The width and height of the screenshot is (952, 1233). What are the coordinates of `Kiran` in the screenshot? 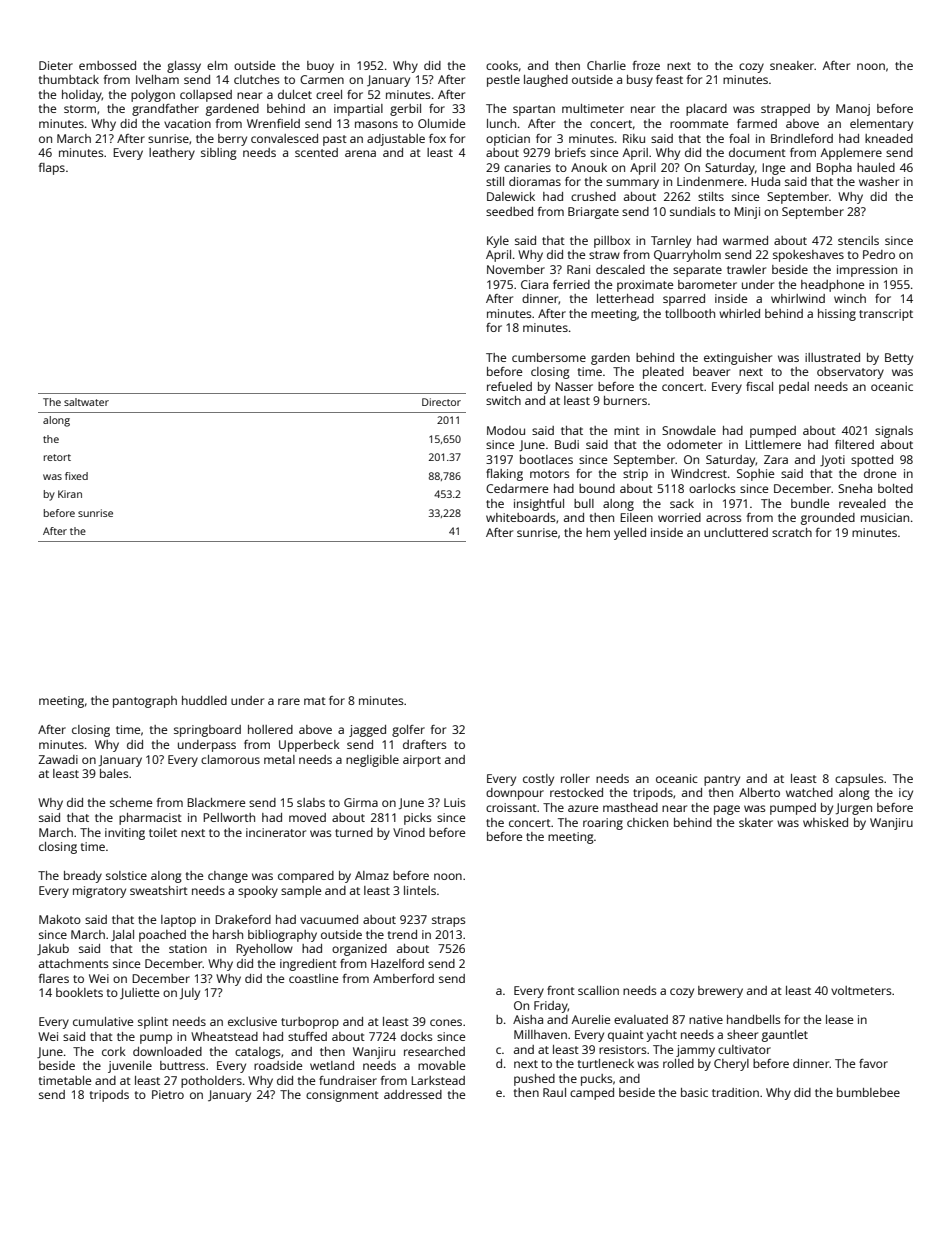 It's located at (70, 494).
